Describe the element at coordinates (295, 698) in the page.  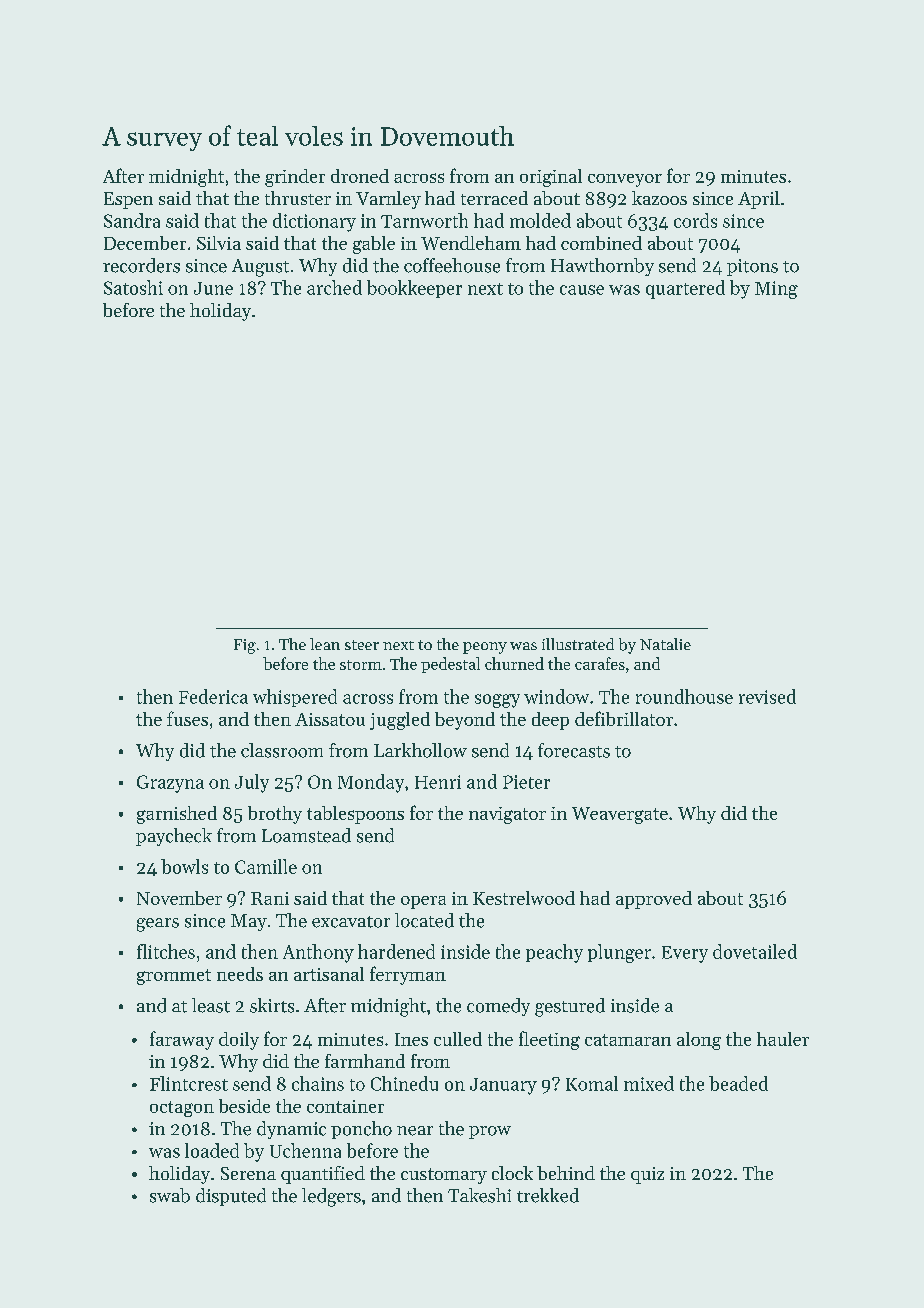
I see `whispered` at that location.
